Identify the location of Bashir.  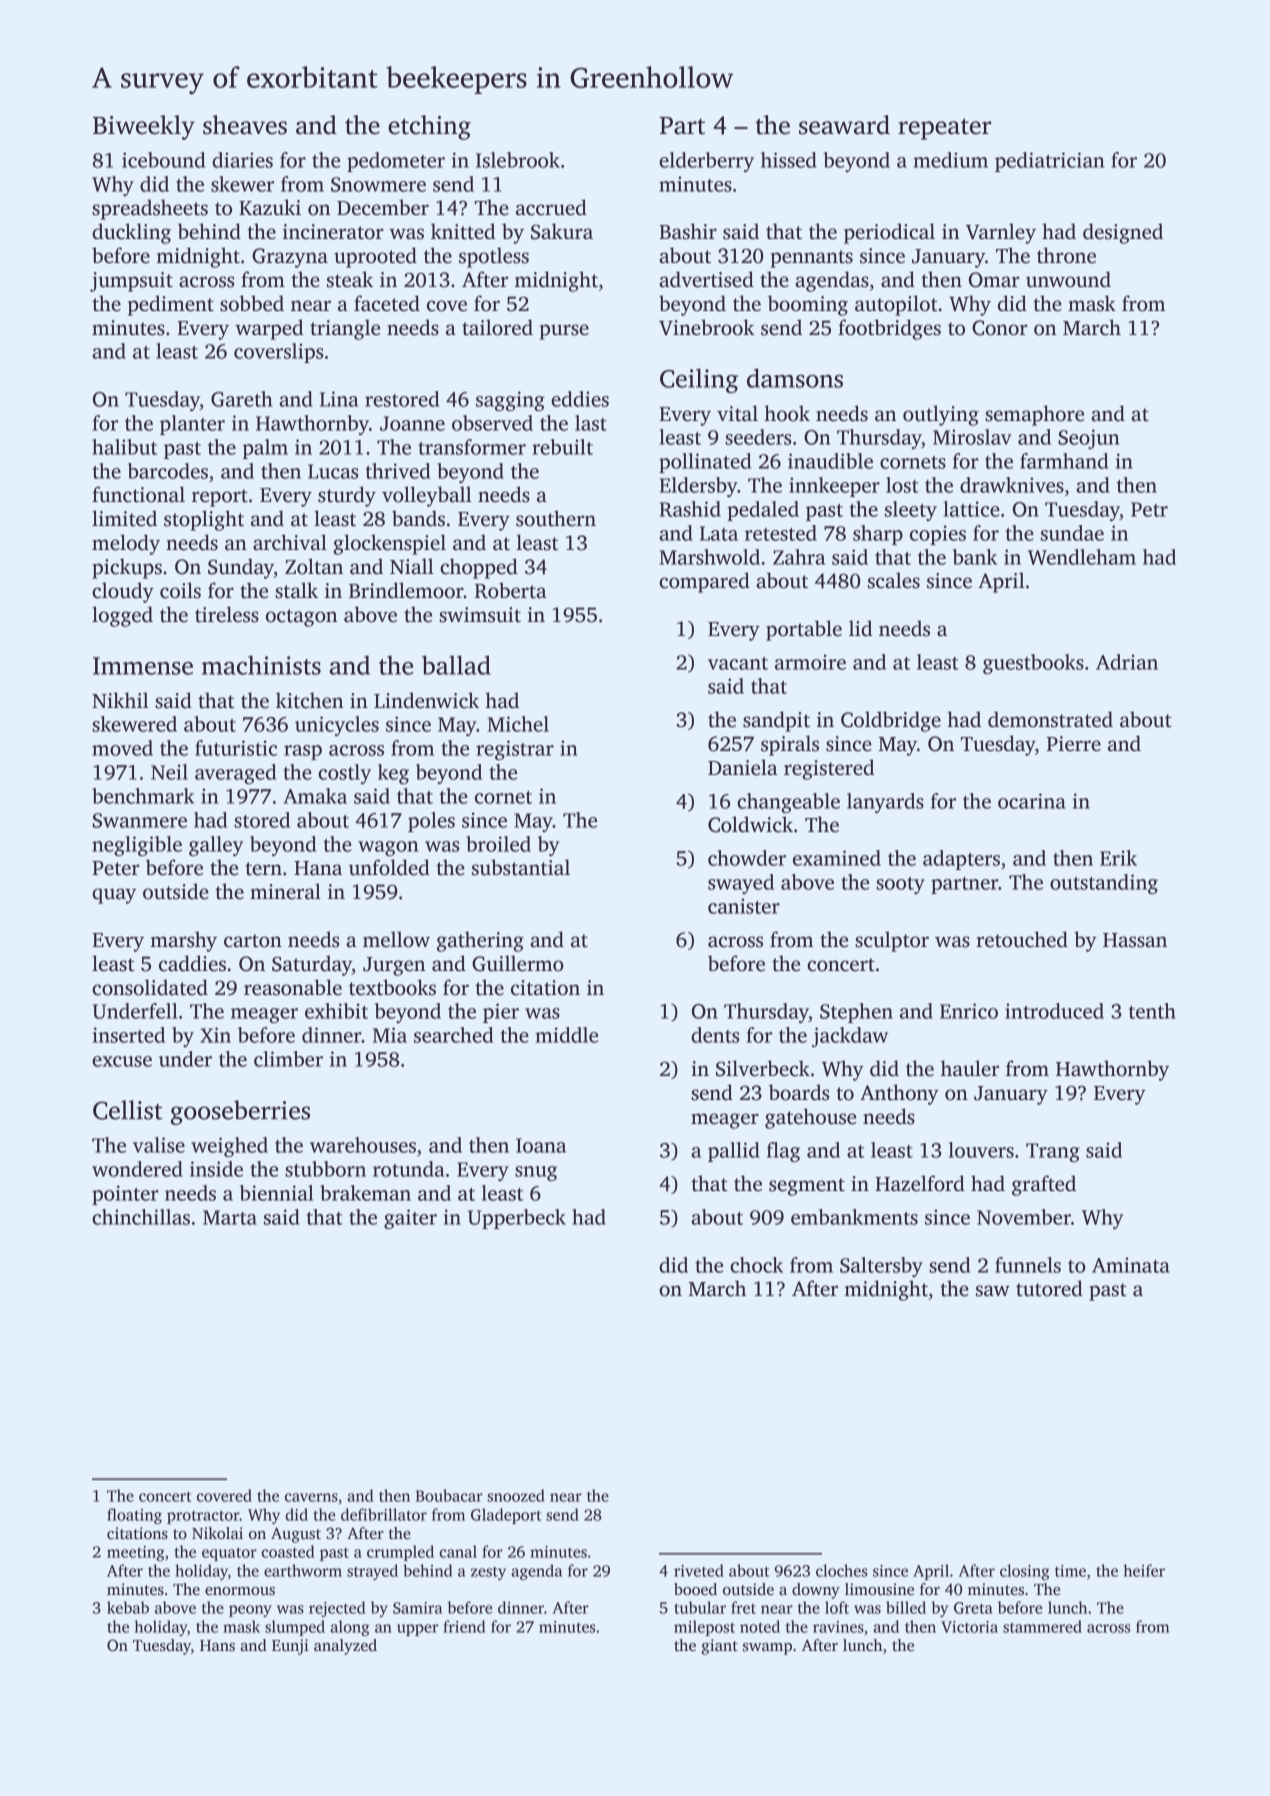
(688, 231).
